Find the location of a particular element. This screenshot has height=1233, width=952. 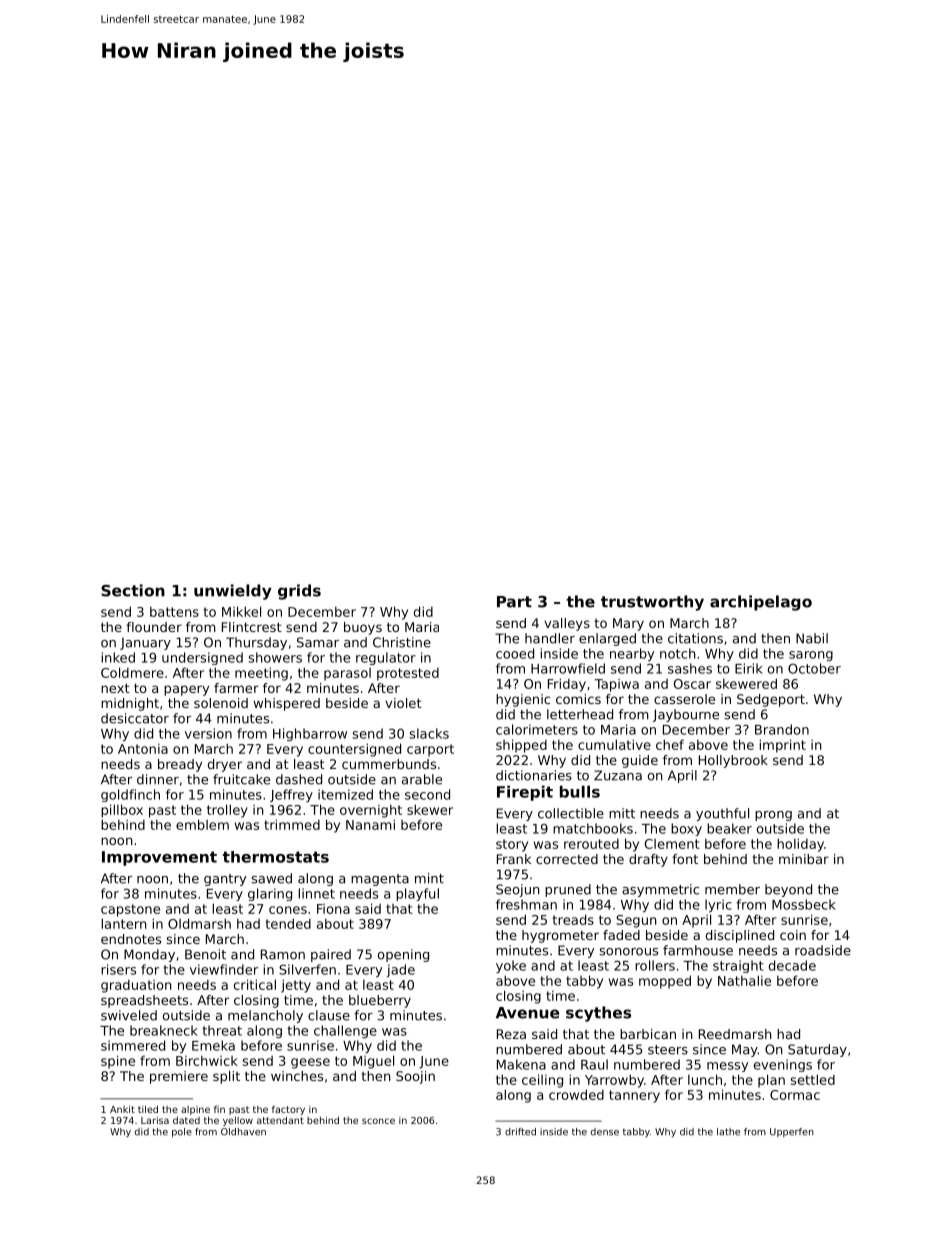

mint is located at coordinates (429, 878).
